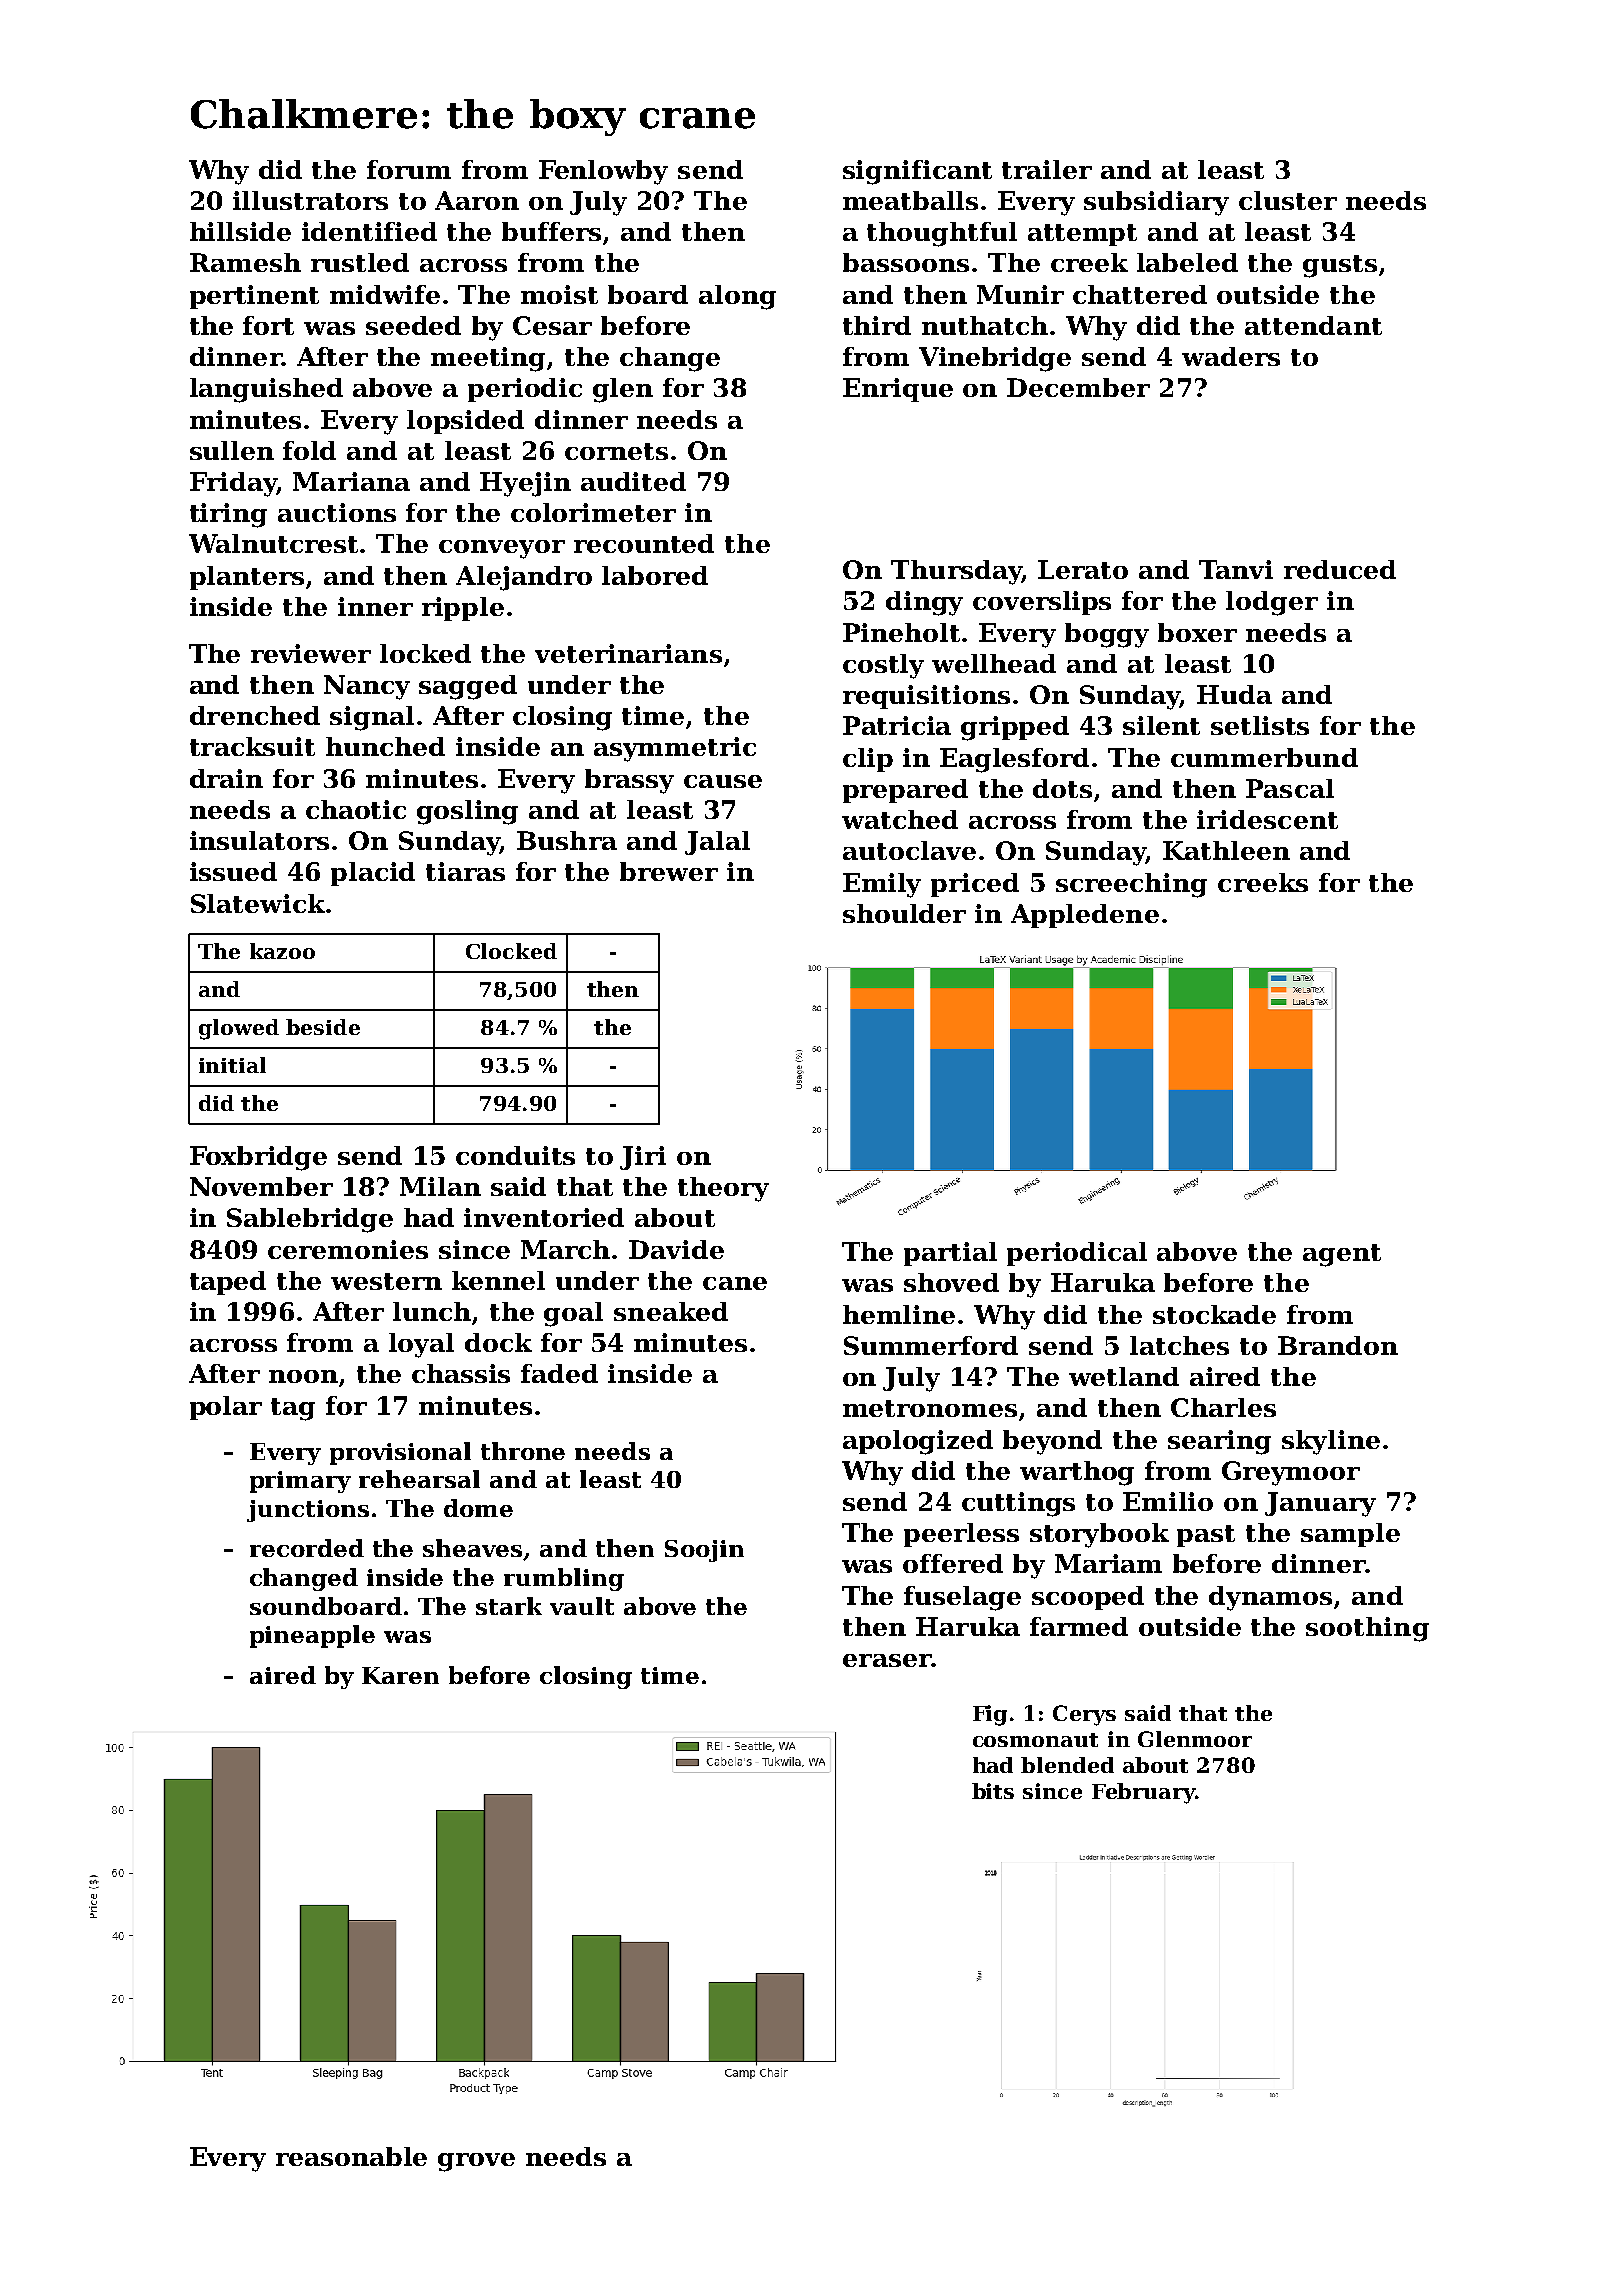  I want to click on Brandon, so click(1338, 1345).
